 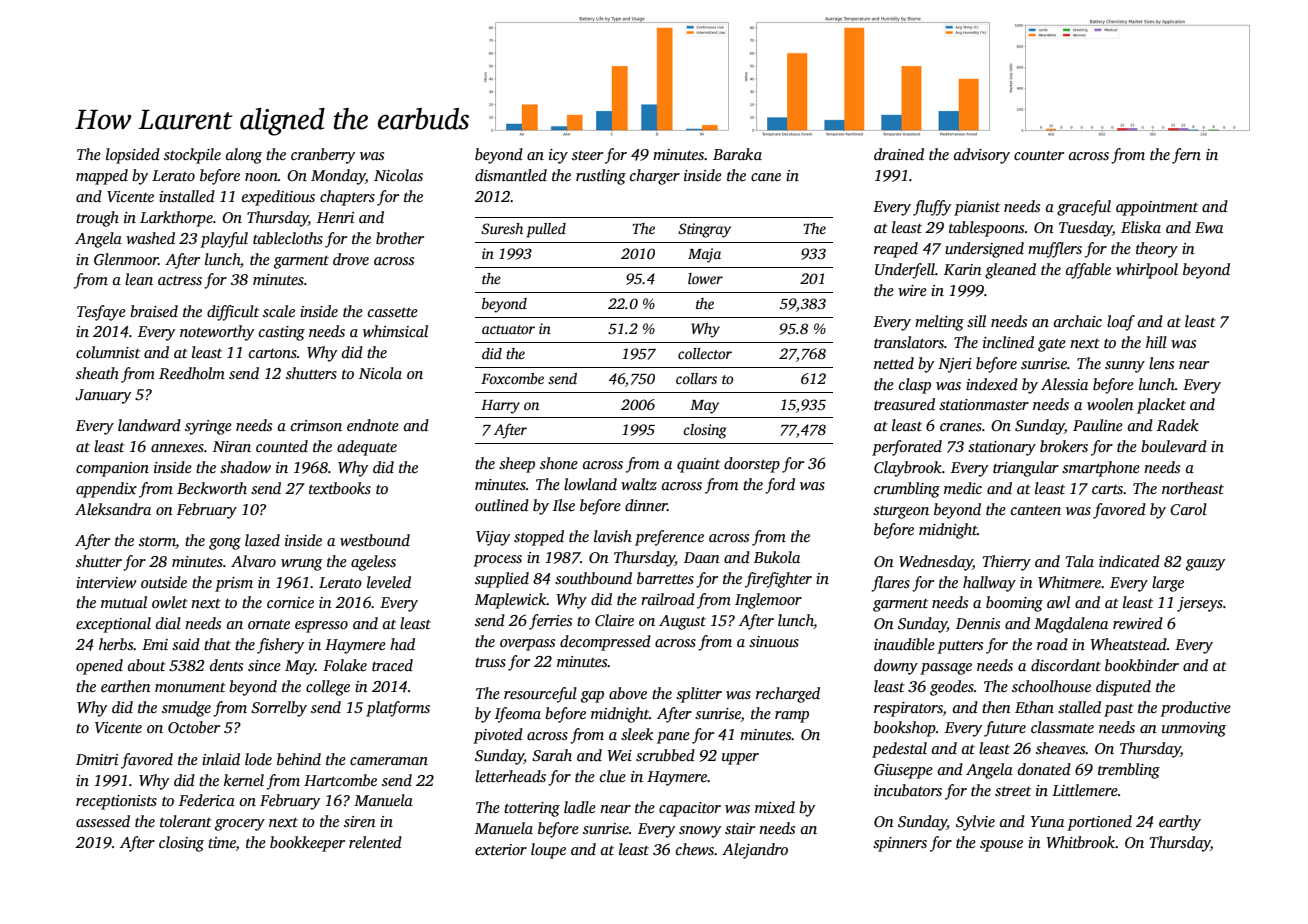 I want to click on theory, so click(x=1157, y=250).
